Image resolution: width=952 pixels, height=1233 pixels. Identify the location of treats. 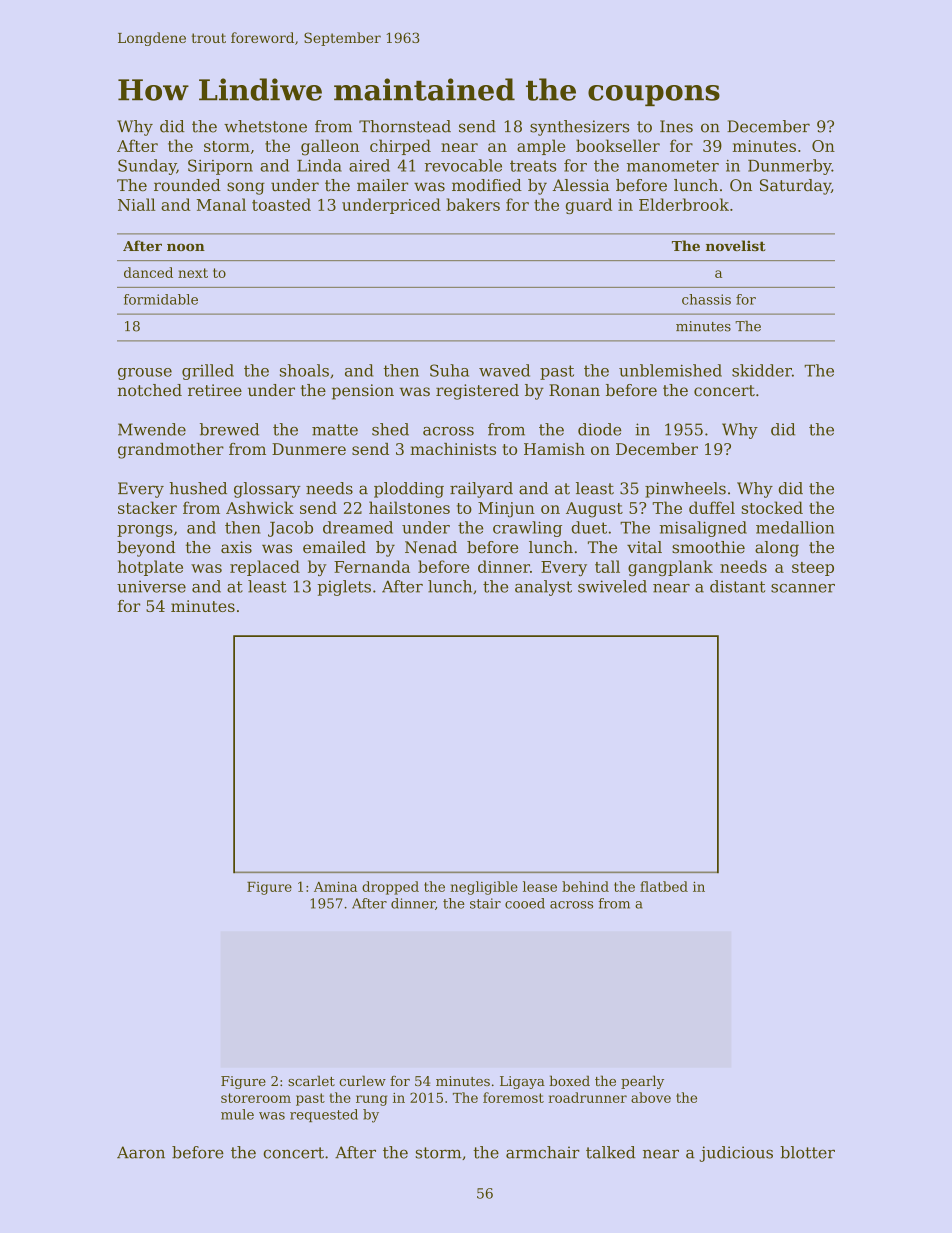
(533, 166).
